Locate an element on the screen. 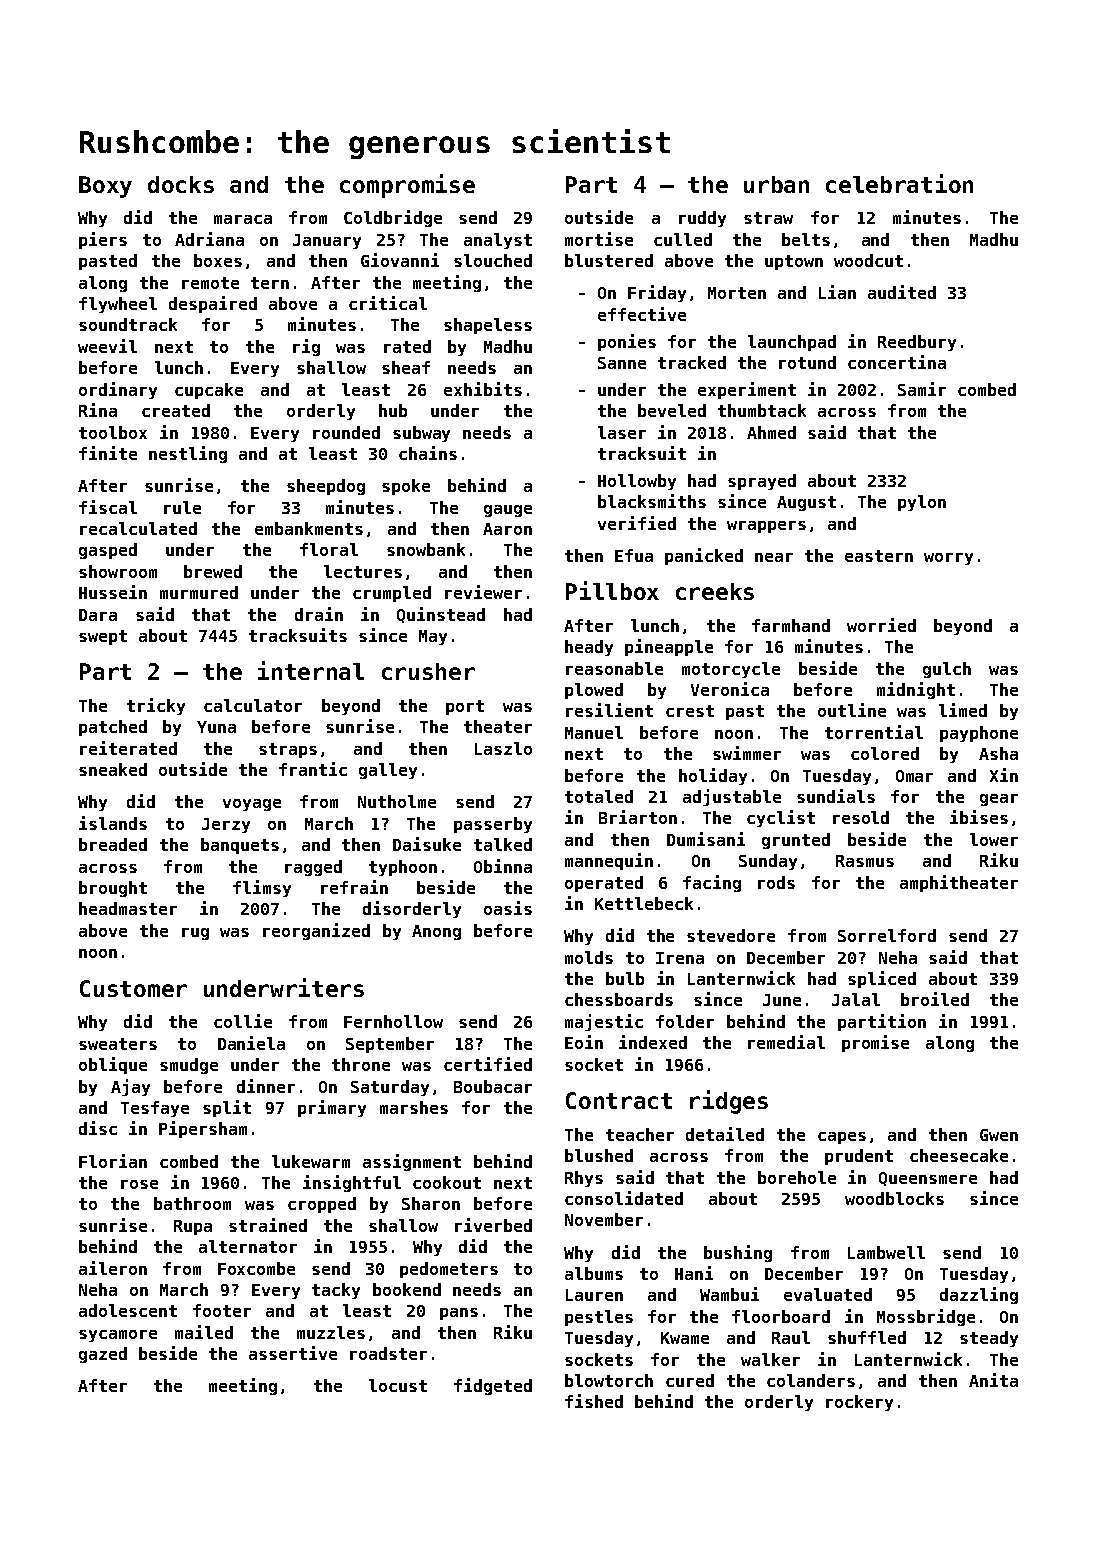  blushed is located at coordinates (599, 1155).
